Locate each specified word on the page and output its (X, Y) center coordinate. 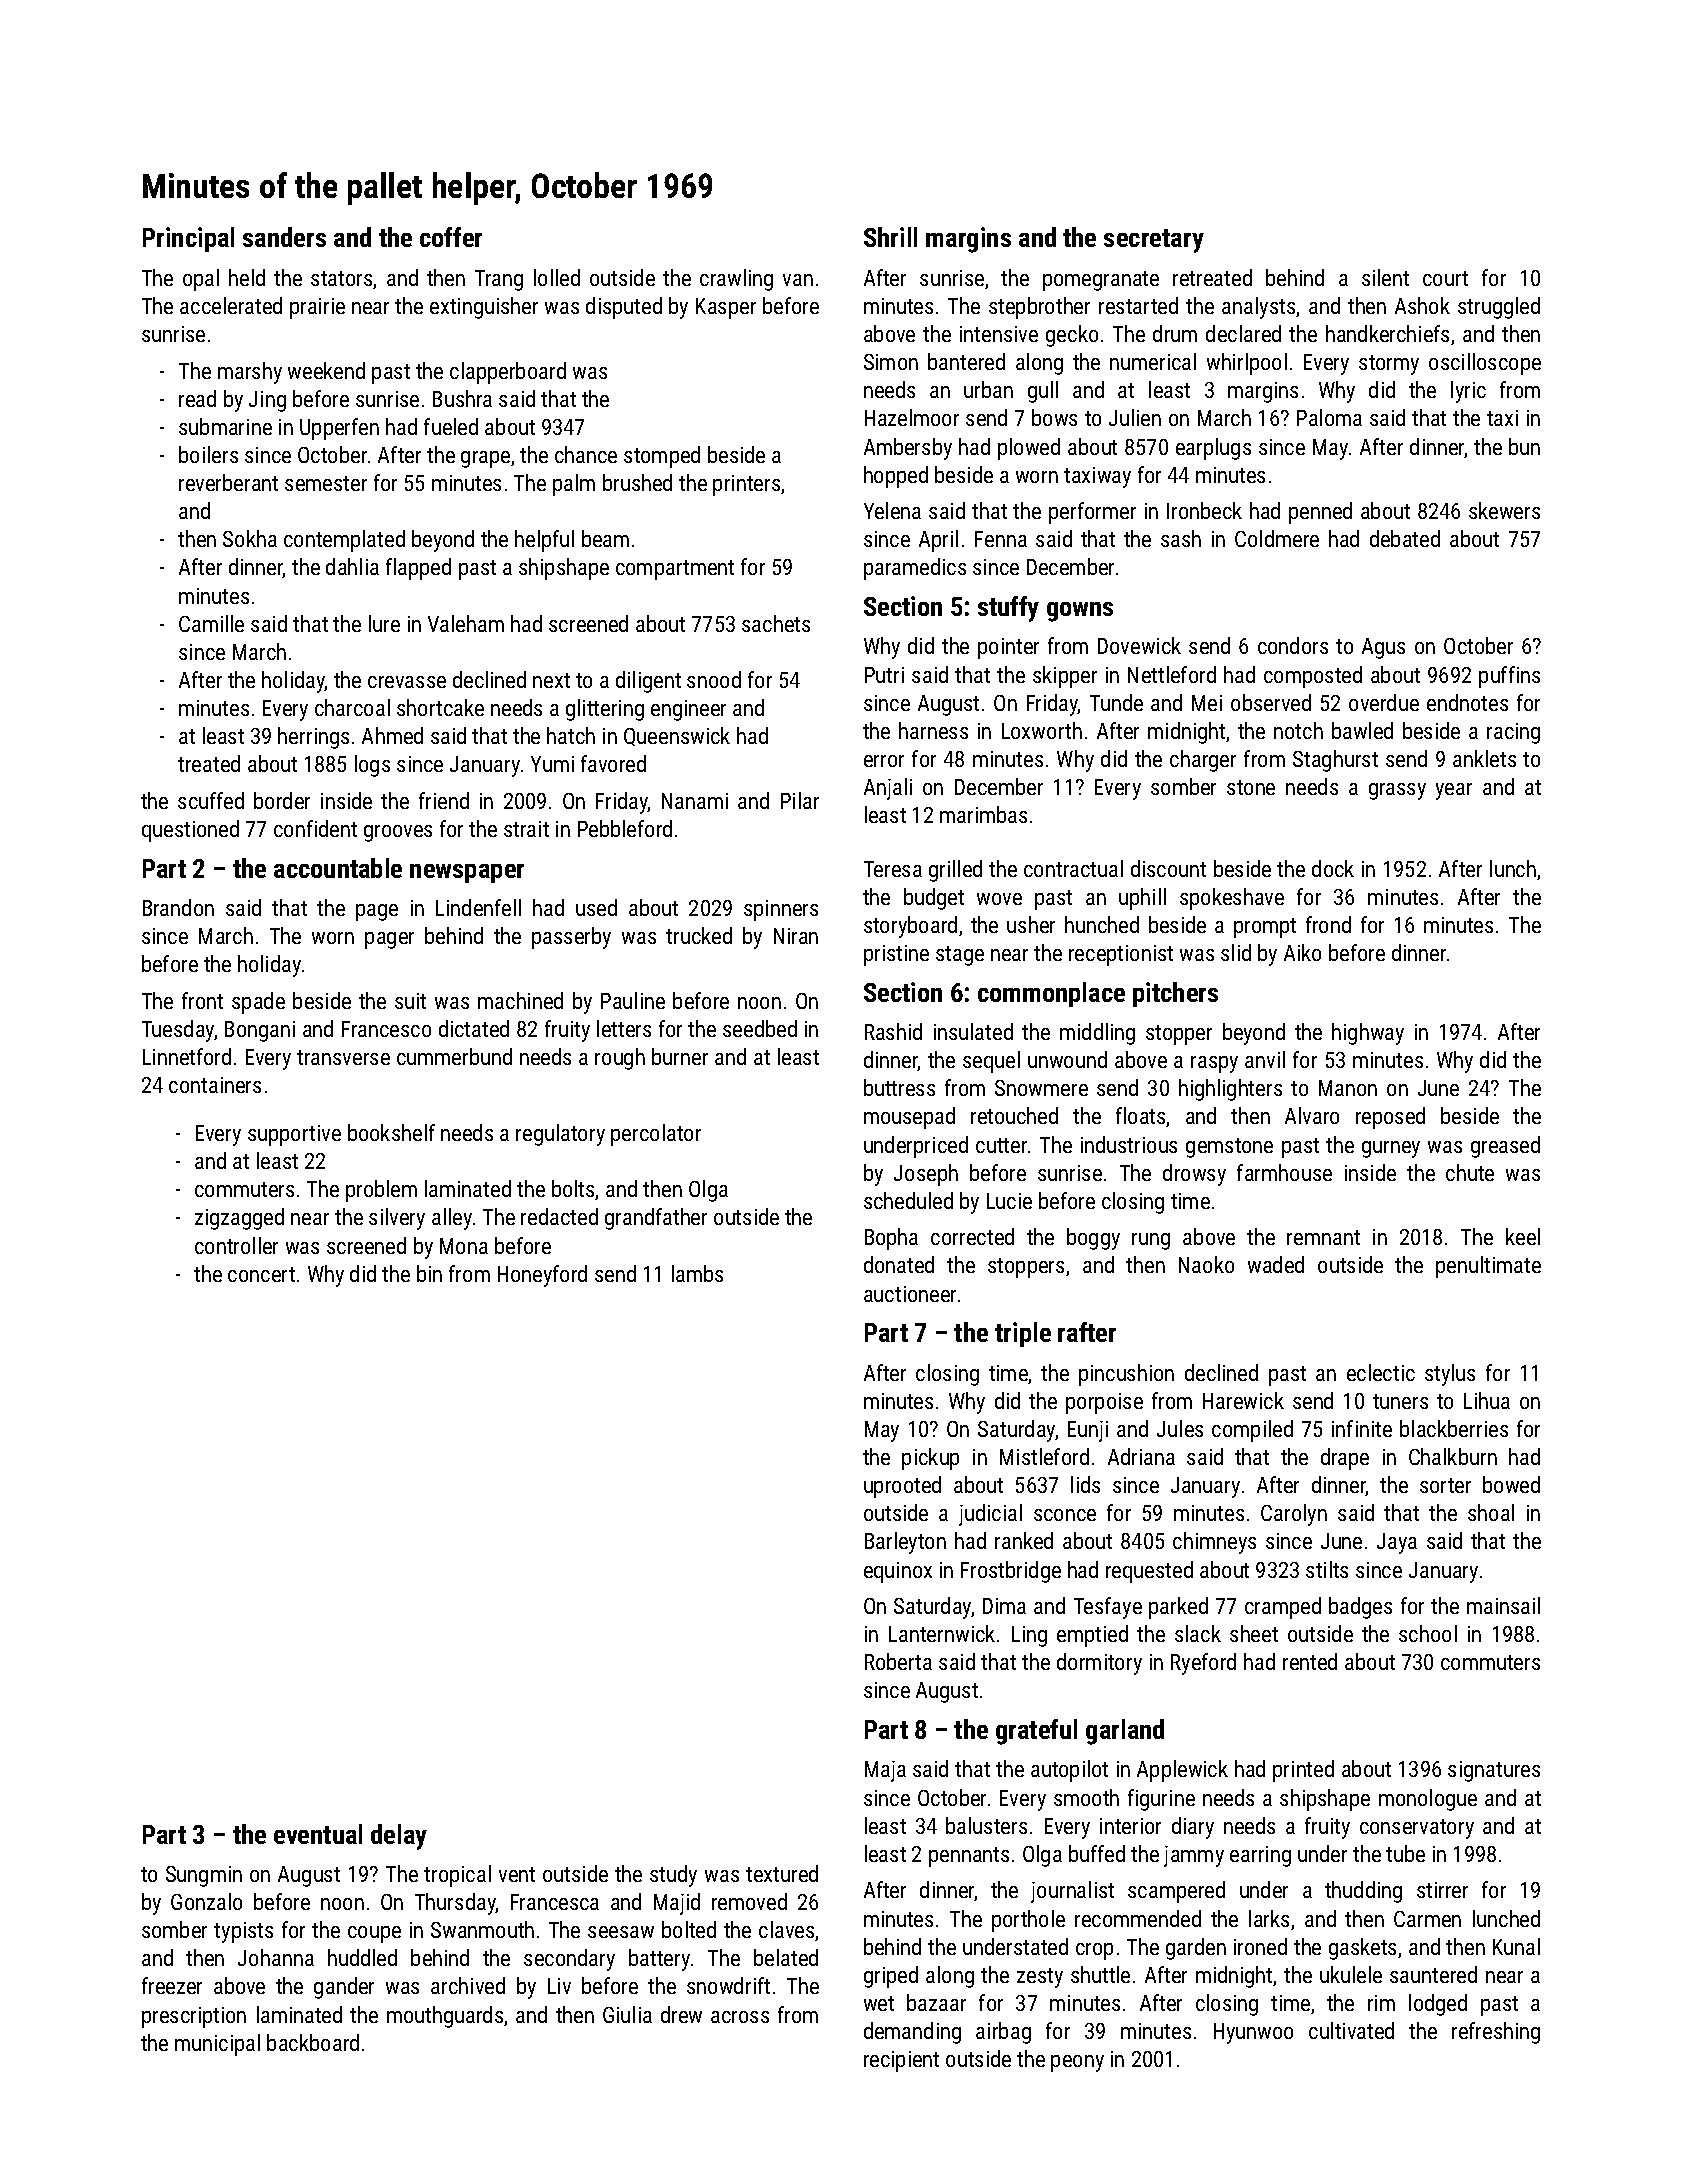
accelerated (231, 305)
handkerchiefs (1387, 333)
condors (1293, 645)
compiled (1252, 1431)
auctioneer (910, 1294)
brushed (637, 482)
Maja (885, 1771)
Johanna (276, 1957)
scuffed (211, 800)
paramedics (915, 569)
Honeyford (542, 1276)
